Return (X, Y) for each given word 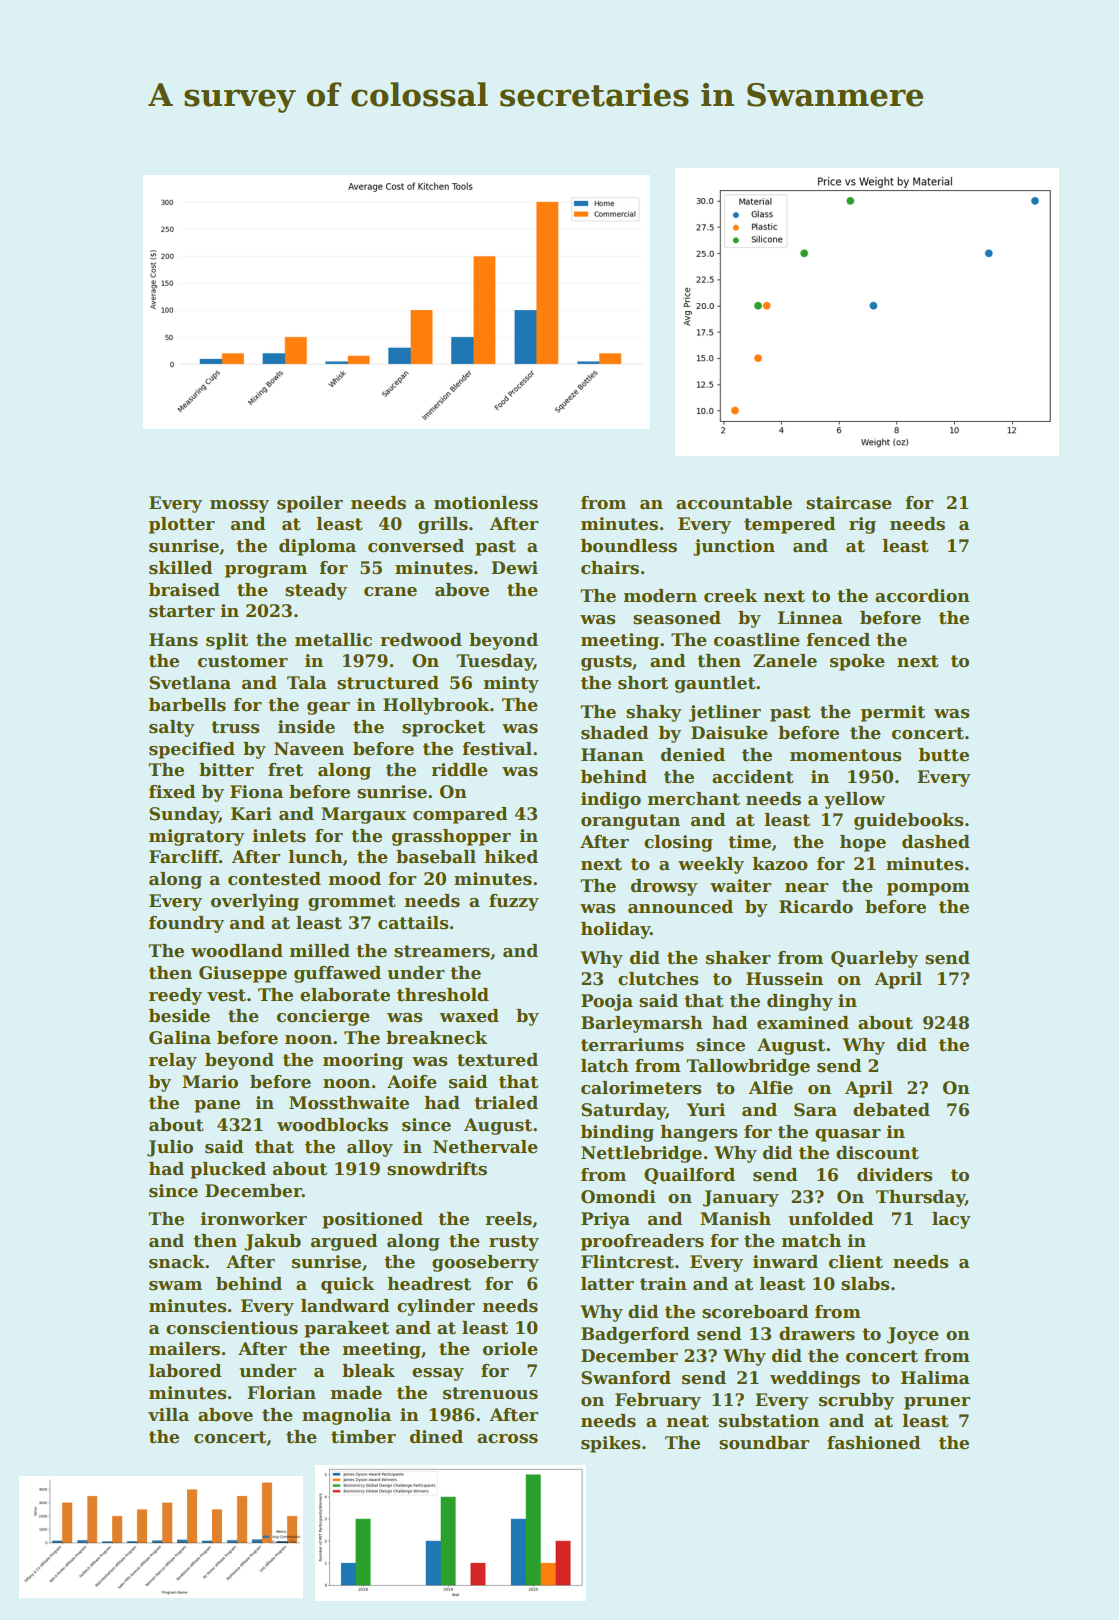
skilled (180, 568)
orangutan (630, 822)
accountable (734, 503)
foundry (186, 924)
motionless (486, 503)
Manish (735, 1219)
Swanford (626, 1378)
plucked (228, 1170)
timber (363, 1437)
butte (944, 755)
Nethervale (485, 1147)
